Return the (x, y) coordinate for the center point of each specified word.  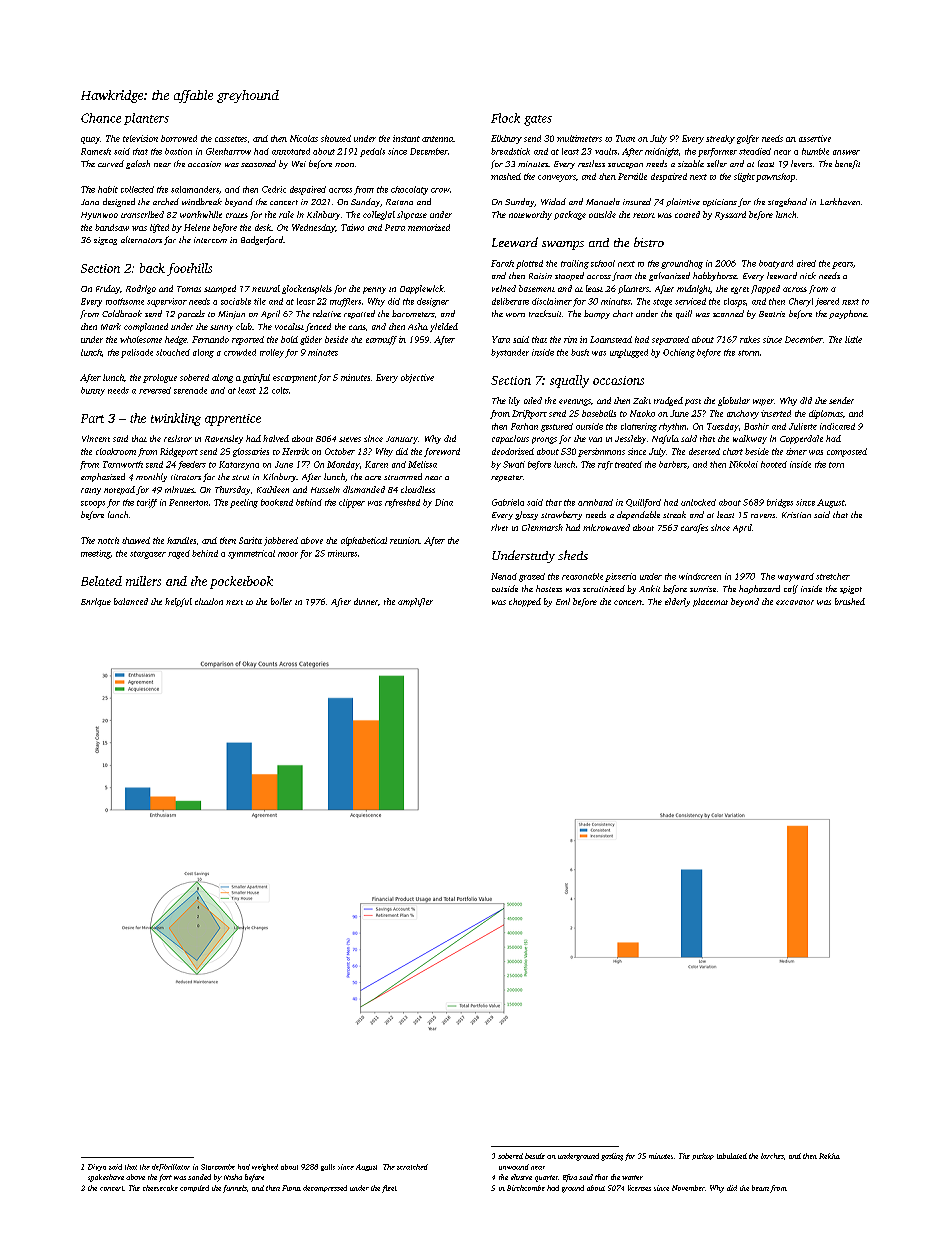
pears (842, 265)
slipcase (412, 215)
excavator (795, 602)
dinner (366, 601)
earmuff (381, 340)
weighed (265, 1167)
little (853, 339)
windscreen (700, 576)
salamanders (195, 189)
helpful (178, 602)
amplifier (415, 602)
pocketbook (241, 582)
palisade (137, 353)
